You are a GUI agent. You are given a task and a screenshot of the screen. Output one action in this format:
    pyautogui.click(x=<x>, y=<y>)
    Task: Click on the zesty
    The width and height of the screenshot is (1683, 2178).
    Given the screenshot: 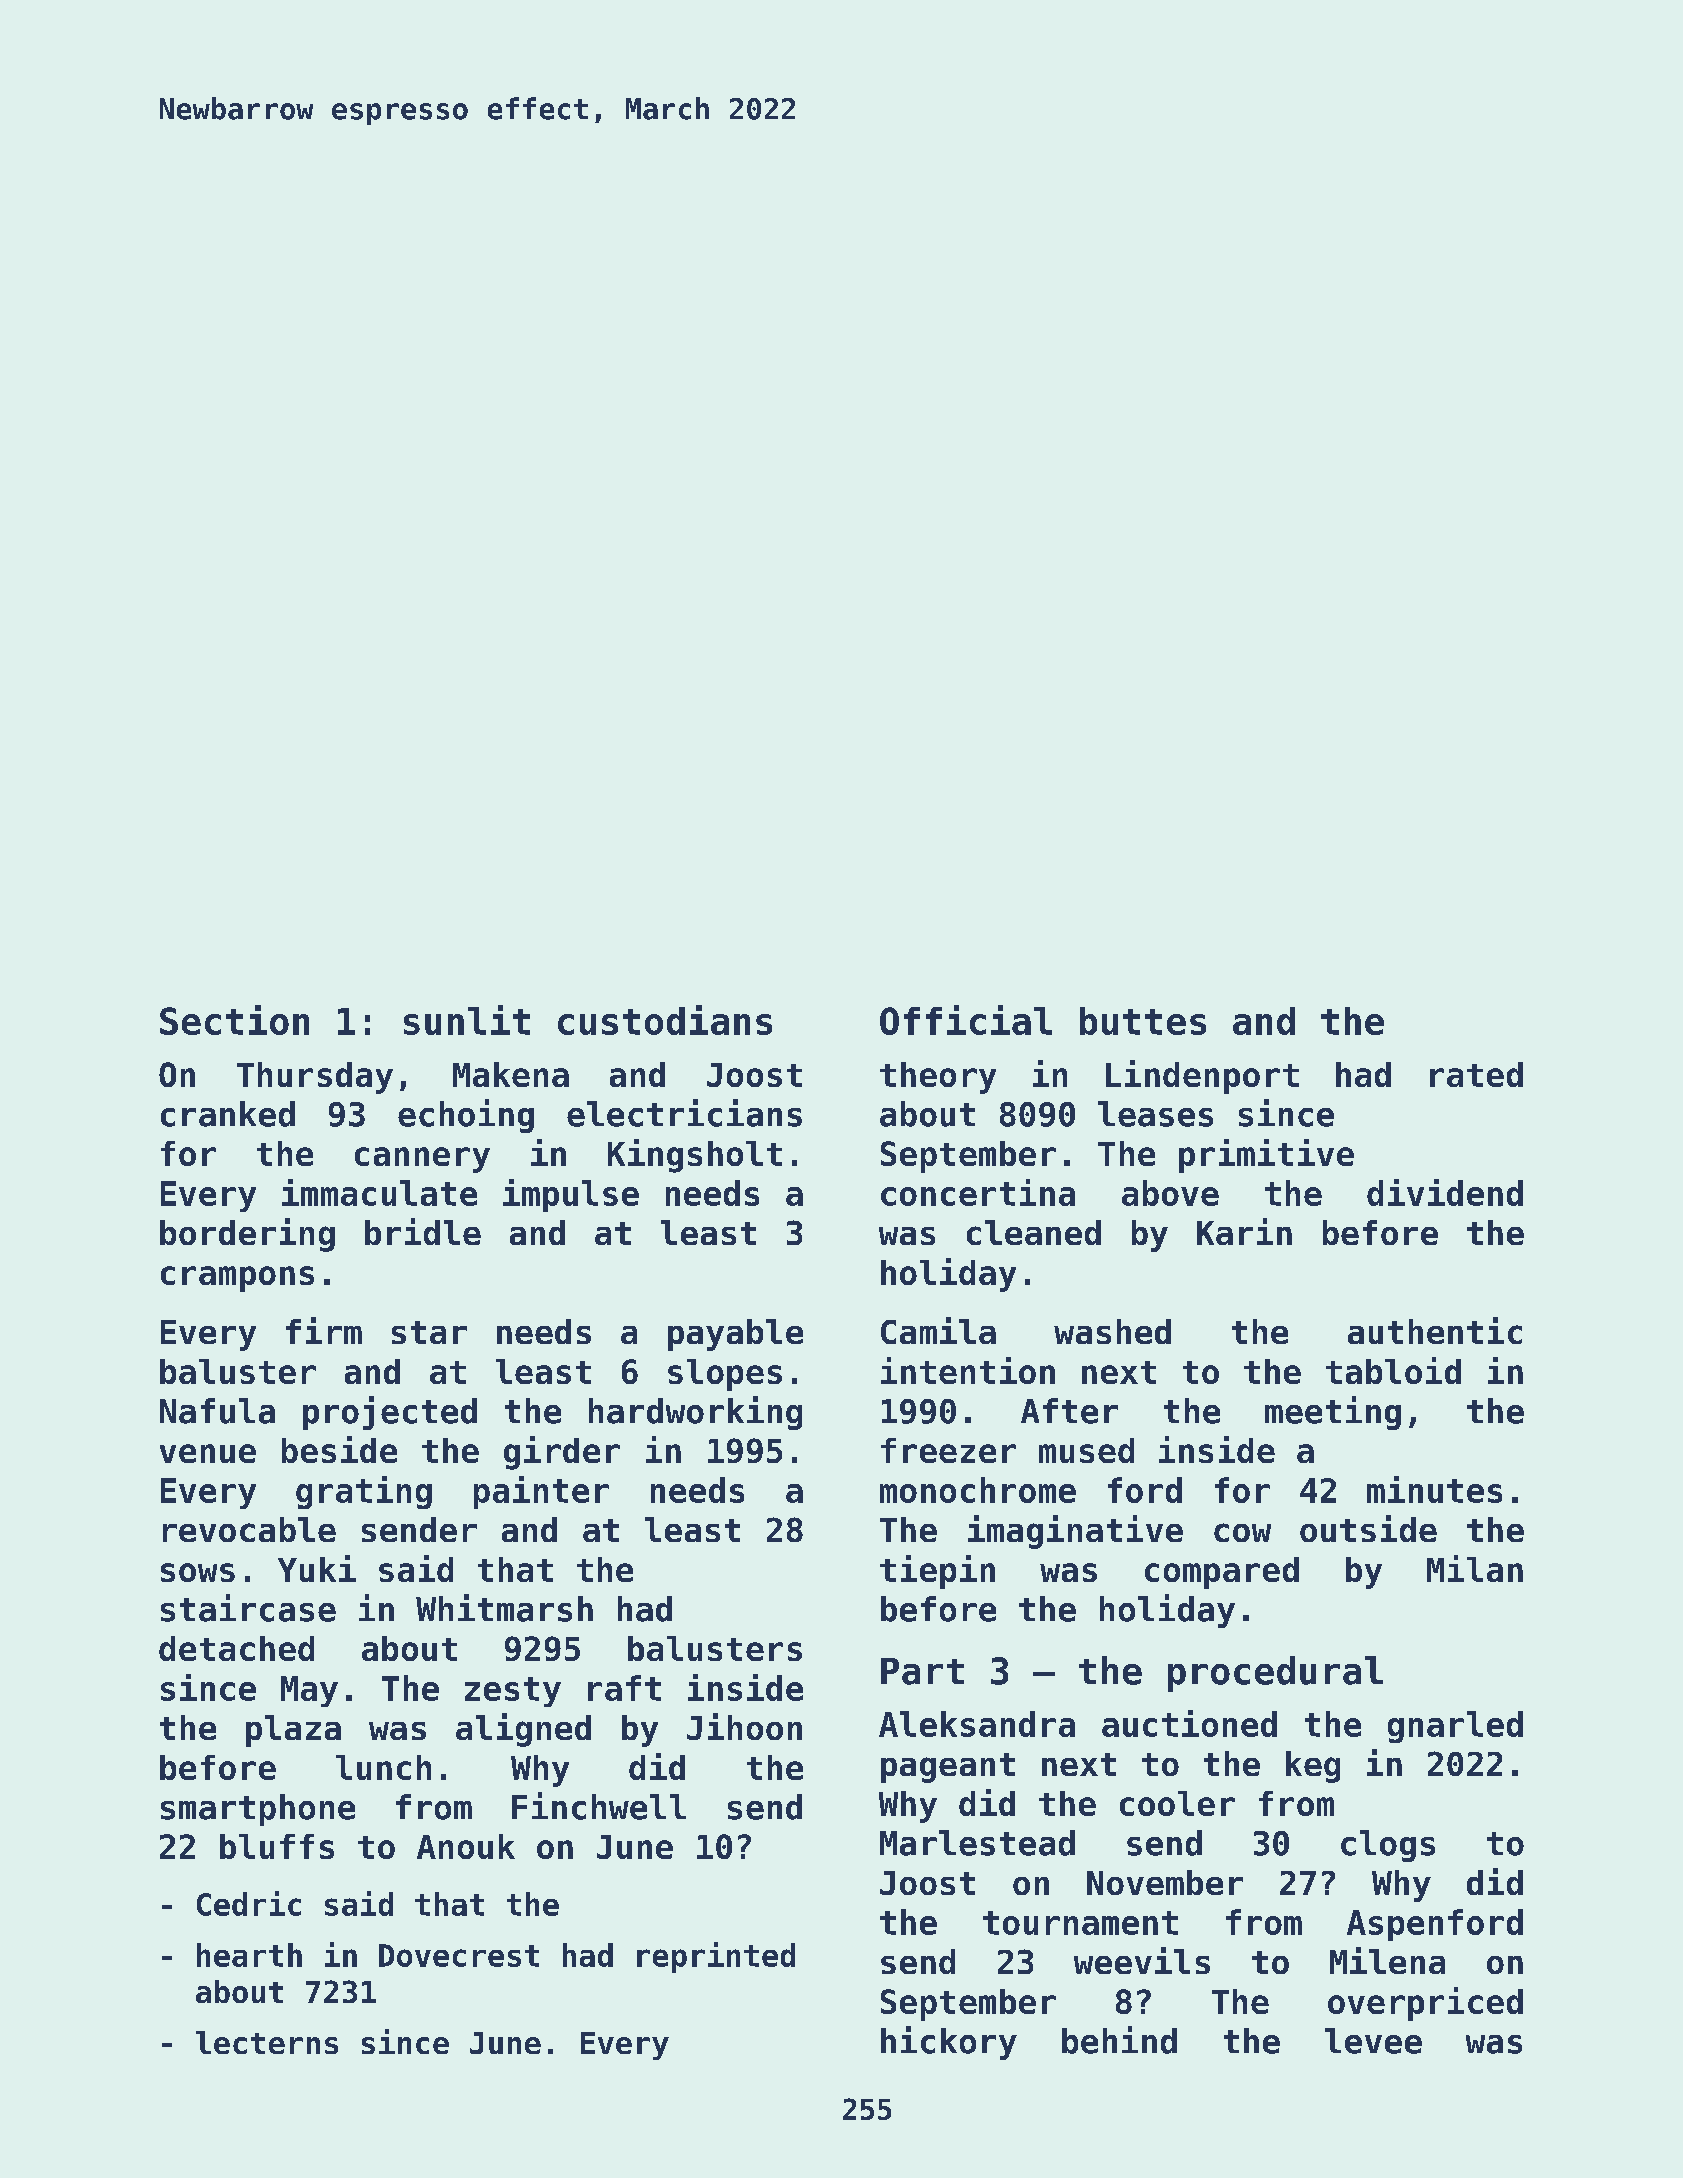 What is the action you would take?
    pyautogui.click(x=513, y=1692)
